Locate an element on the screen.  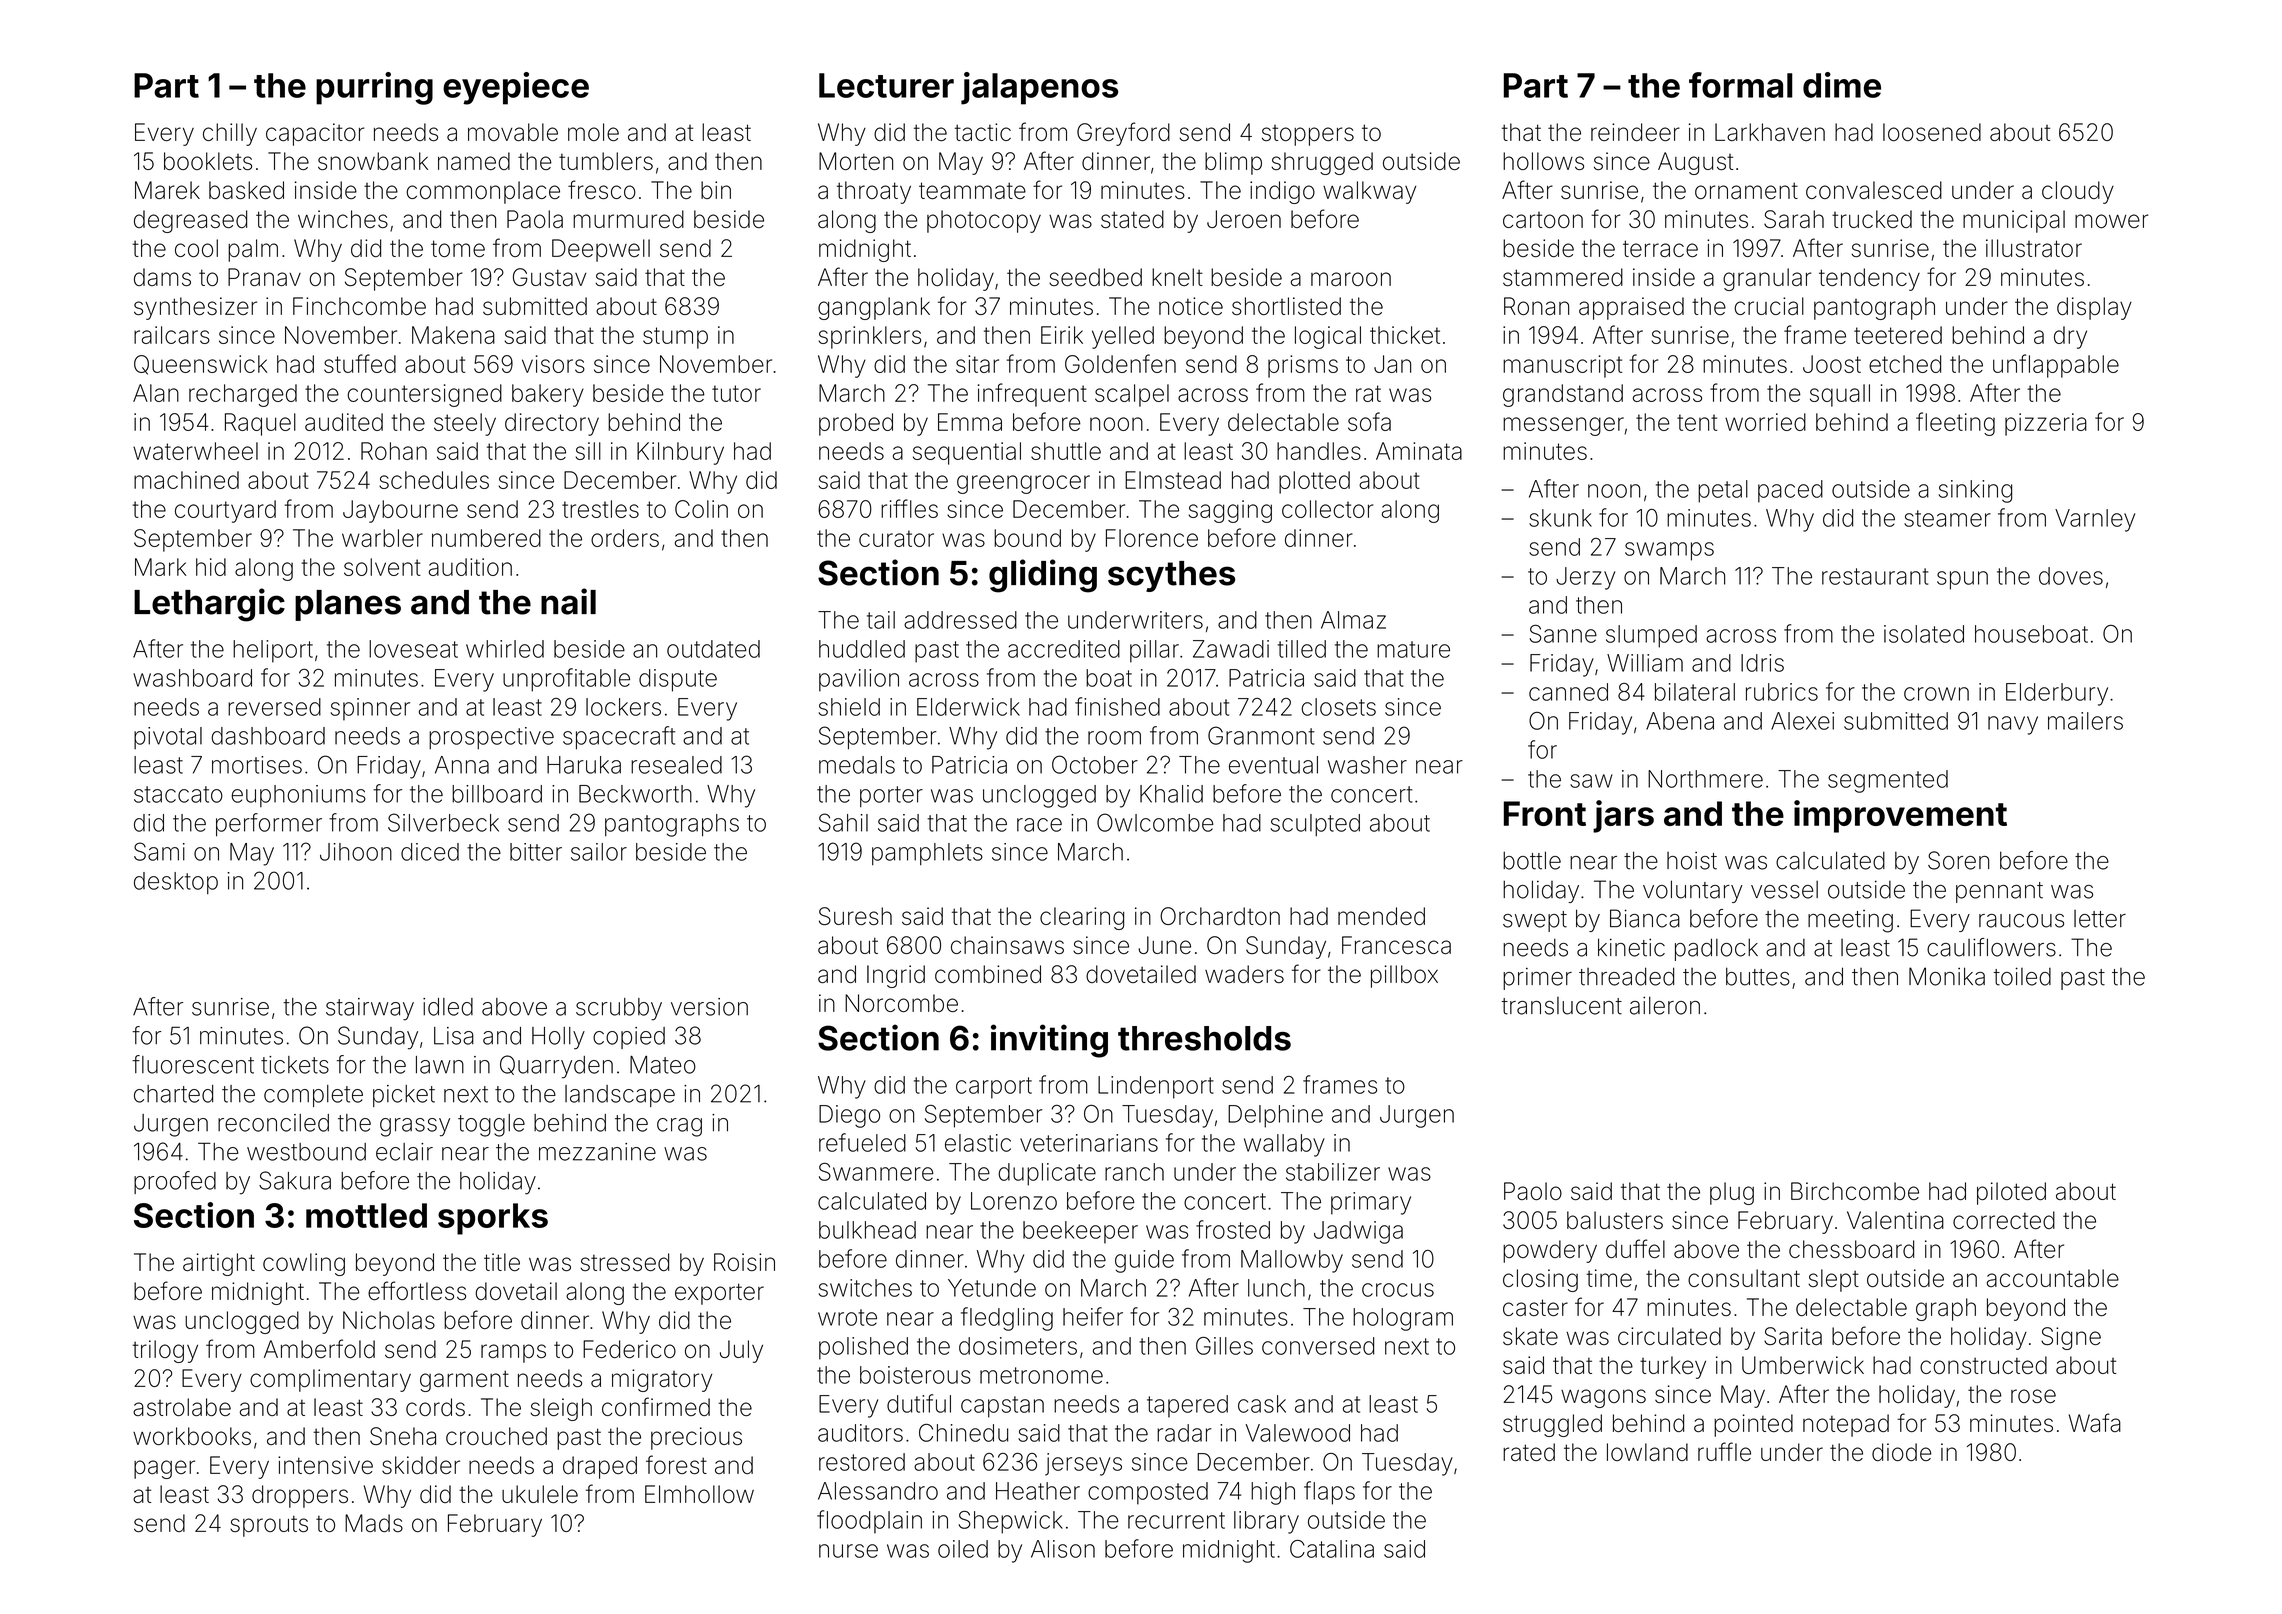
huddled is located at coordinates (862, 649).
